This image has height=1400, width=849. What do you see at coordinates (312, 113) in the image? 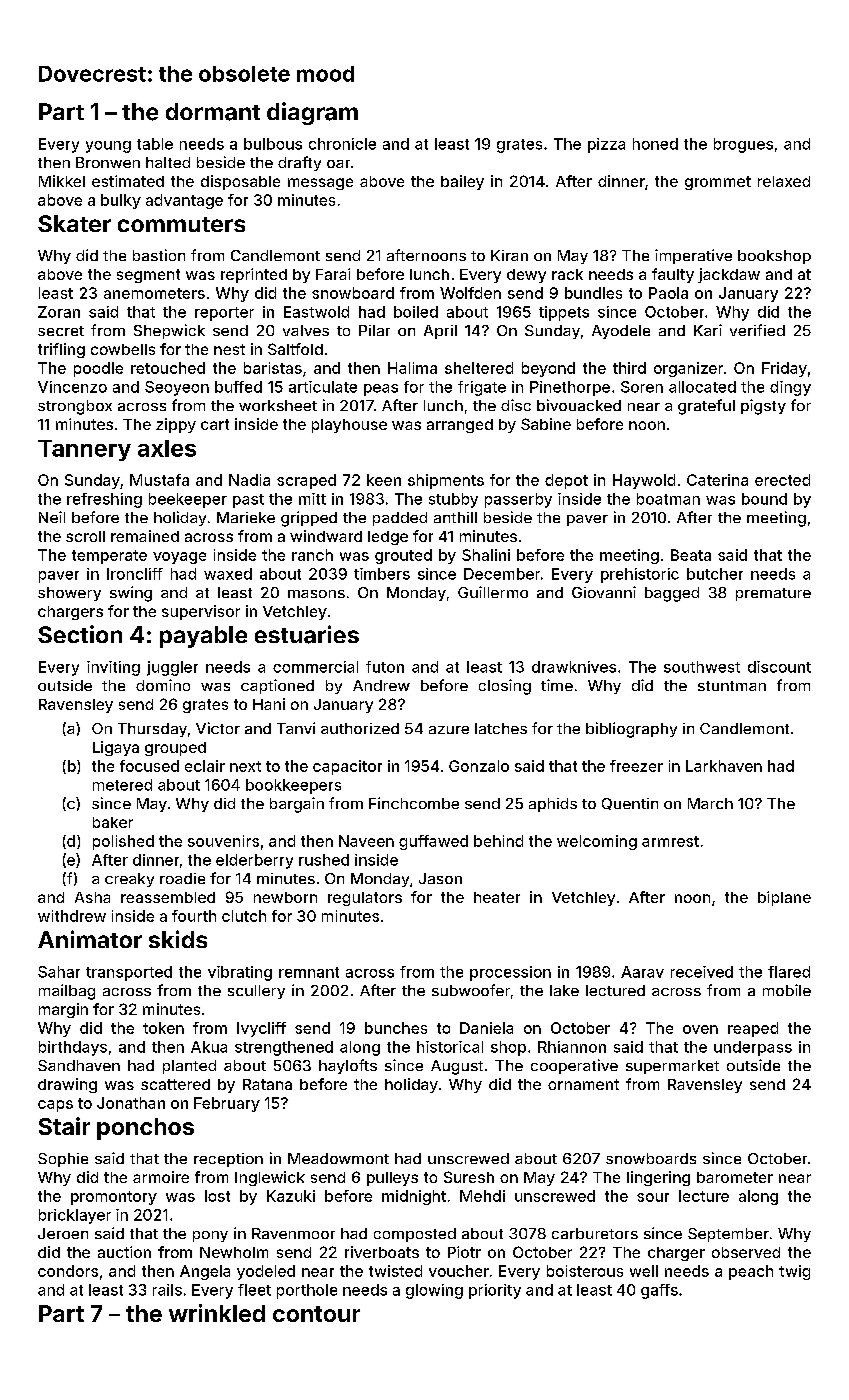
I see `diagram` at bounding box center [312, 113].
